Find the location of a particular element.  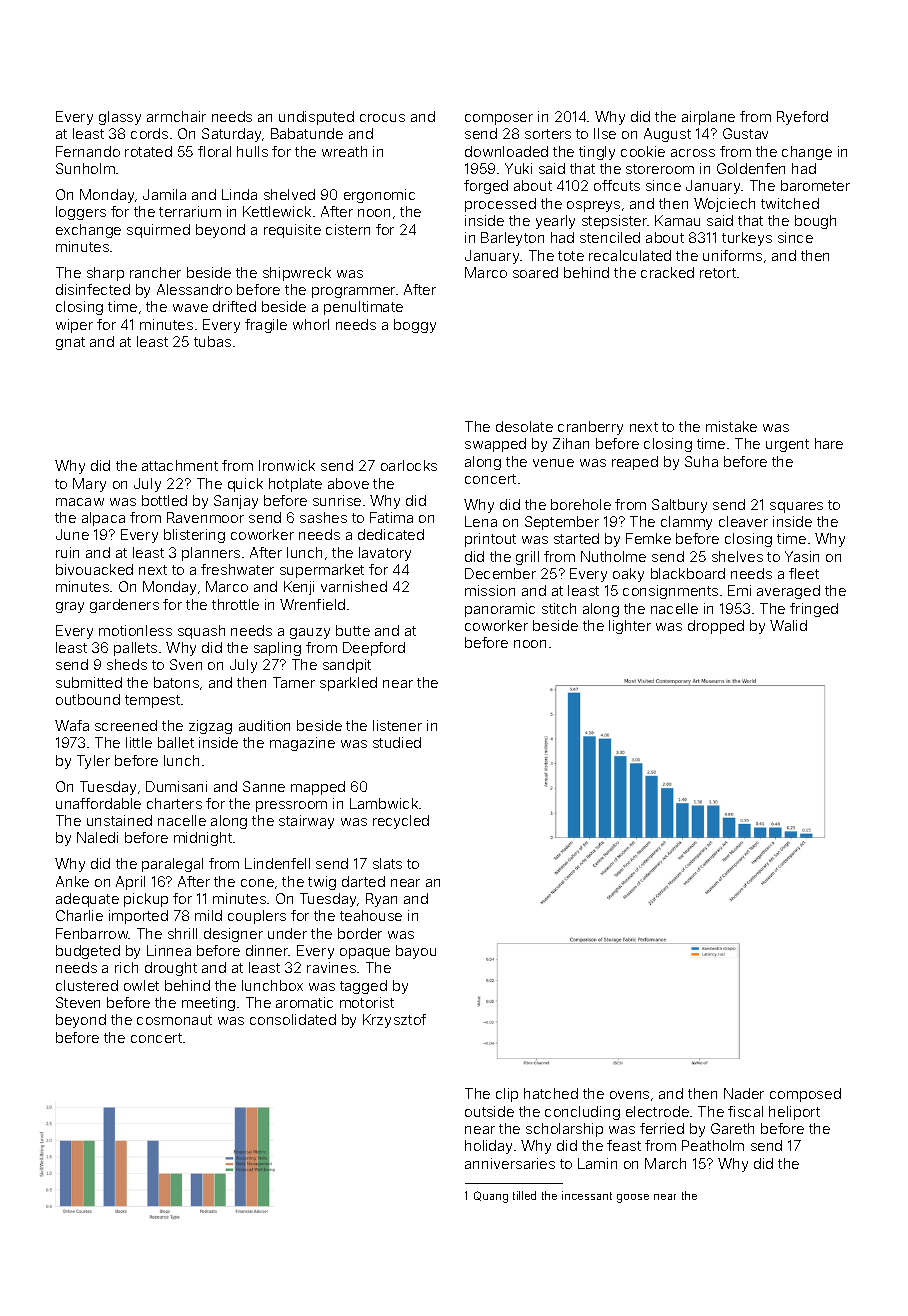

consolidated is located at coordinates (293, 1019).
